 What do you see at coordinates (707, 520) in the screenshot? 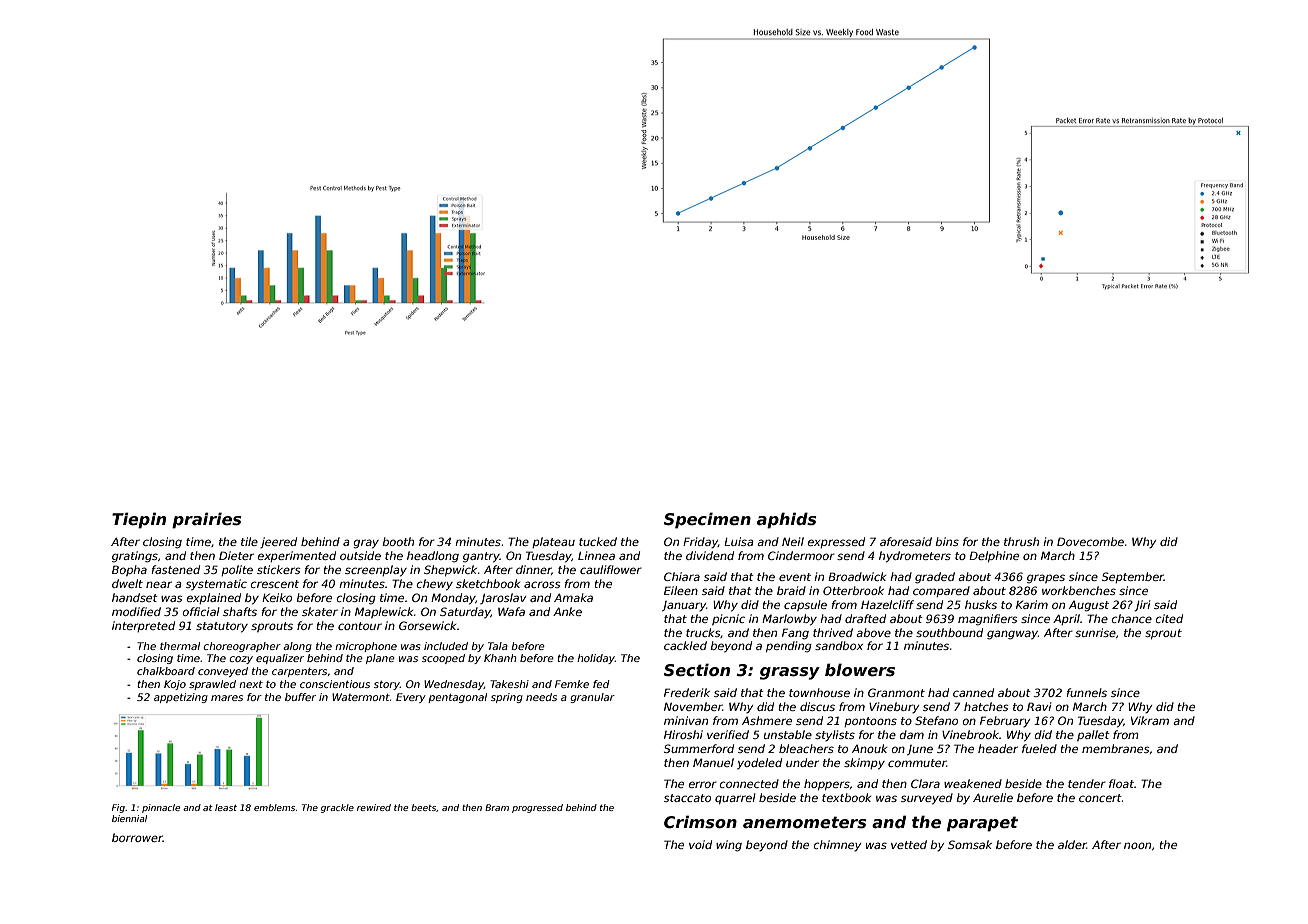
I see `Specimen` at bounding box center [707, 520].
